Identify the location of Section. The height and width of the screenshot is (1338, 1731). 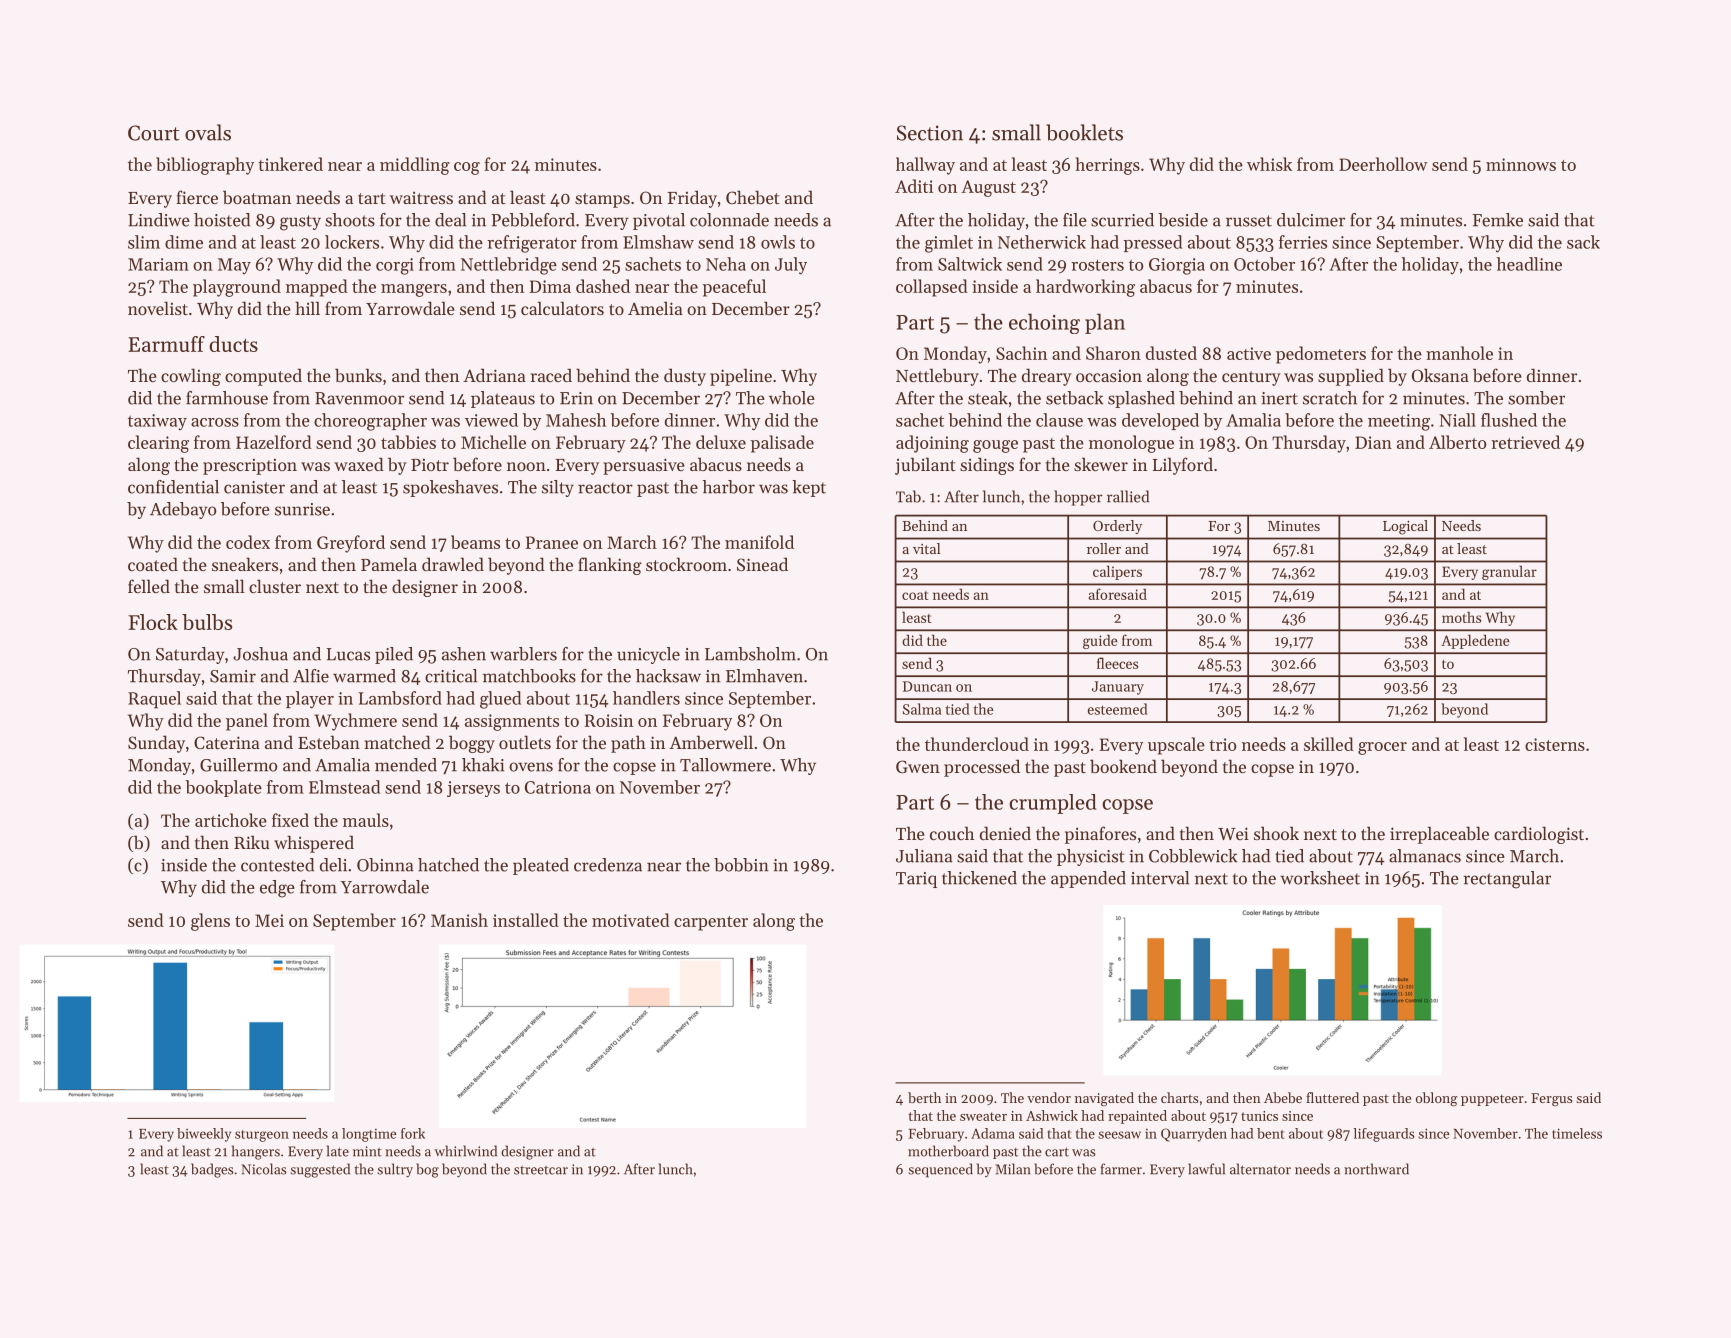
(930, 133).
